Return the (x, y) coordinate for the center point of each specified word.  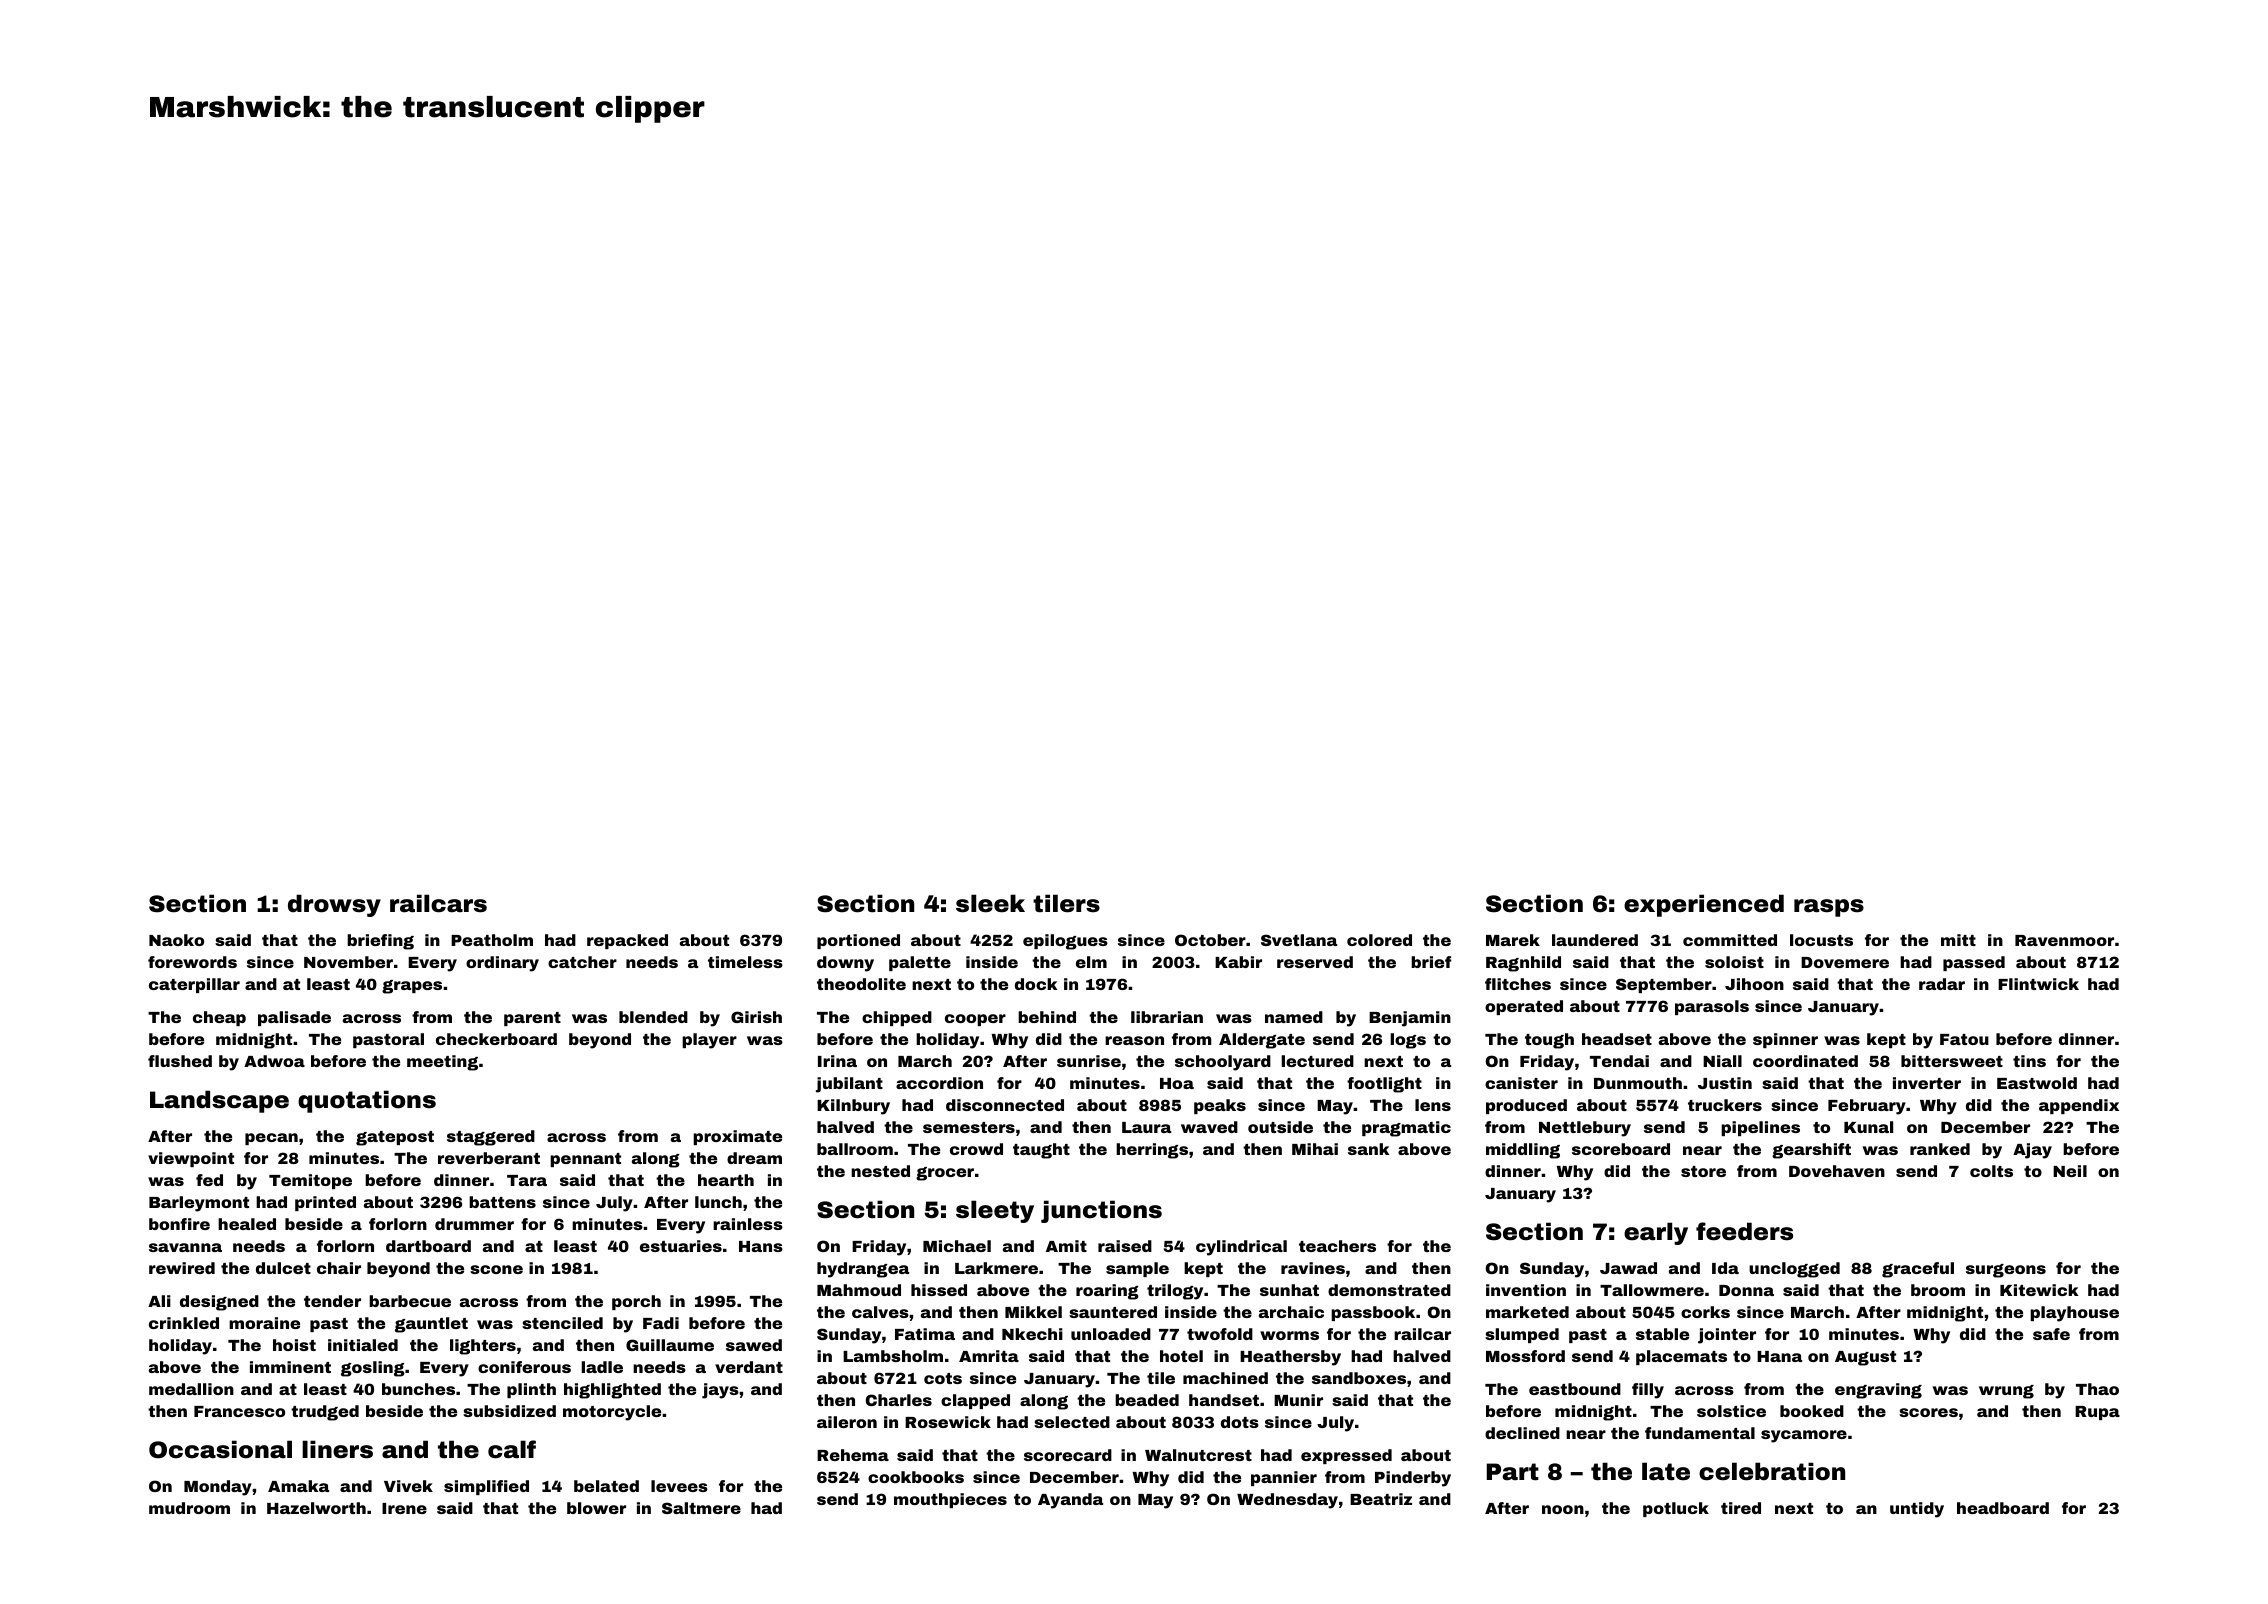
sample (1137, 1269)
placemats (1681, 1357)
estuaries (681, 1246)
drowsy (334, 905)
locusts (1821, 940)
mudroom (189, 1508)
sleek (990, 903)
